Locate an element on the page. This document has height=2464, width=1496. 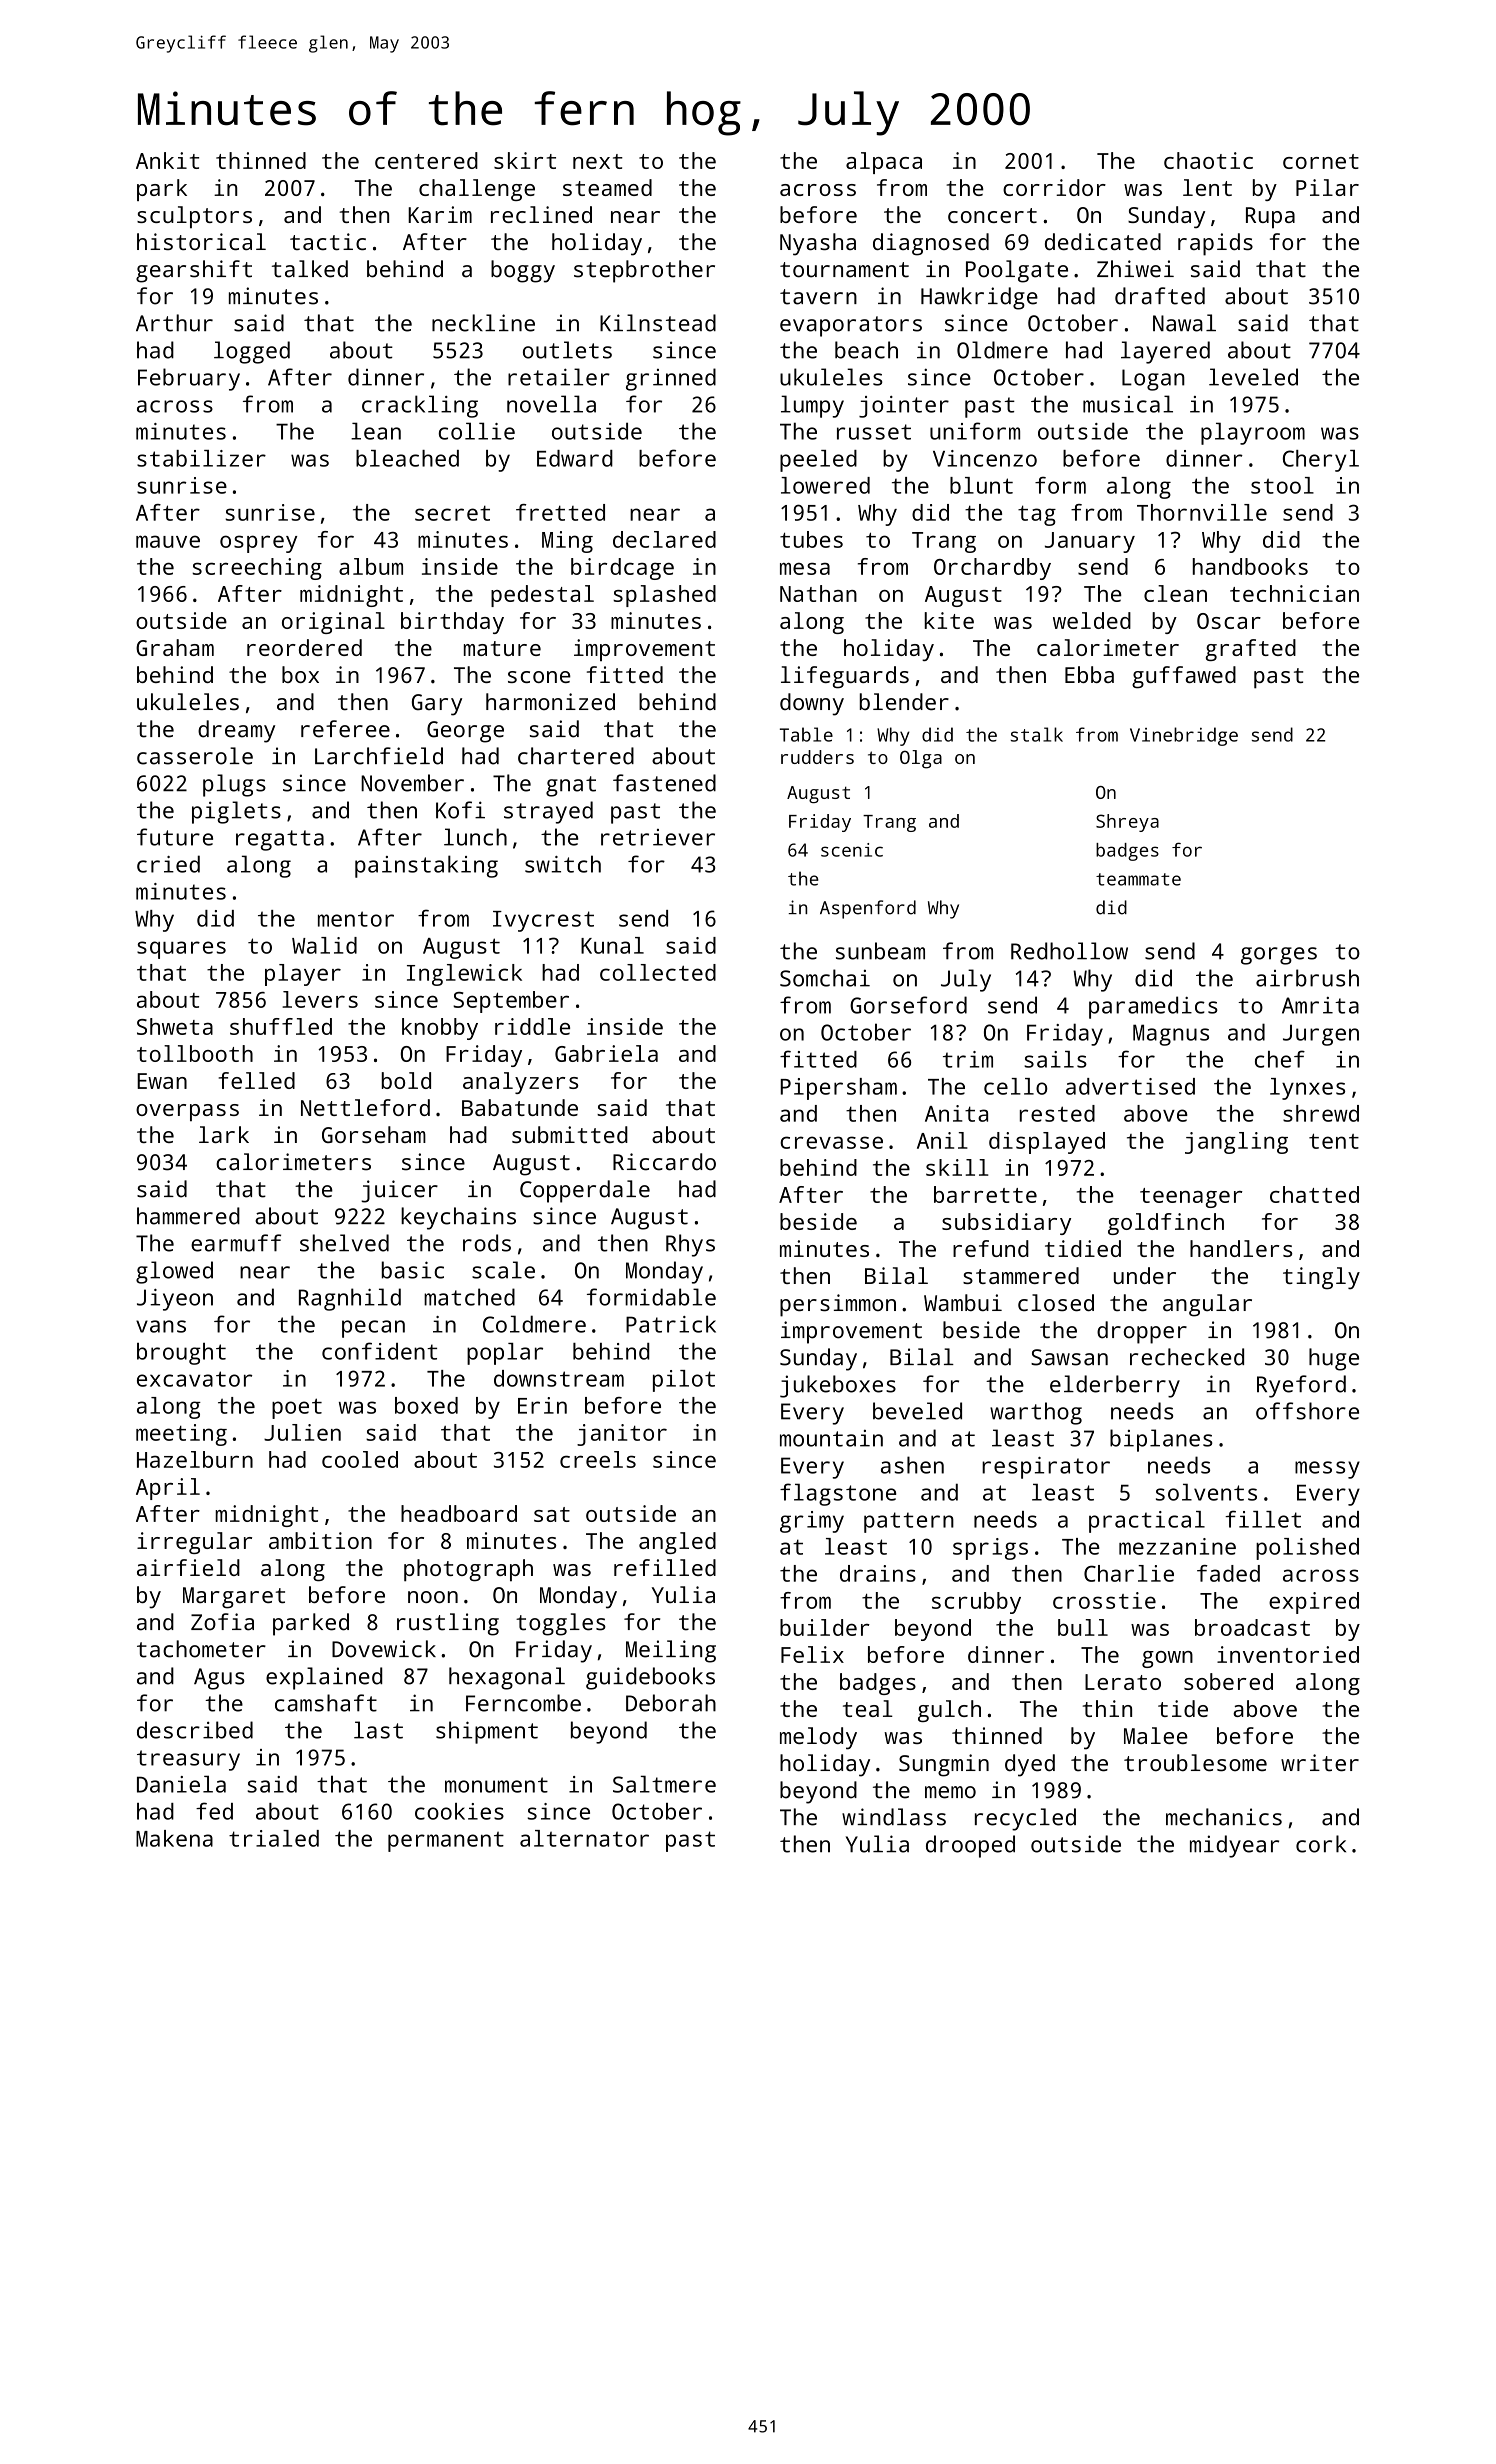
chatted is located at coordinates (1314, 1194).
